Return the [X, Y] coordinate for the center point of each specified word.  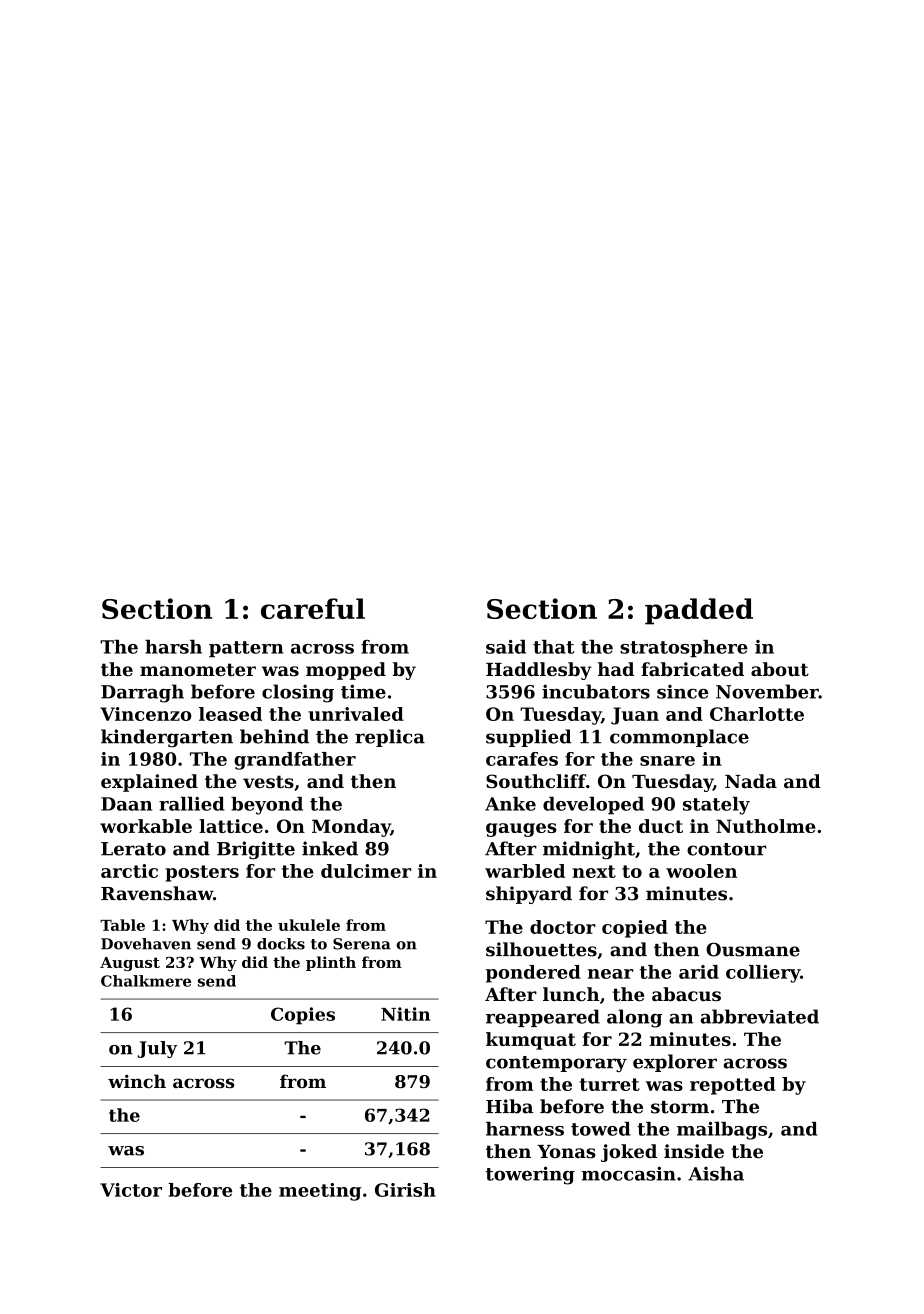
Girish [405, 1190]
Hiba [509, 1106]
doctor [563, 927]
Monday [351, 828]
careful [313, 608]
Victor [131, 1190]
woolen [701, 871]
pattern [246, 649]
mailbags [722, 1131]
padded [699, 611]
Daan [126, 804]
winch [137, 1081]
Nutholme [766, 826]
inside [694, 1151]
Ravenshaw [157, 893]
